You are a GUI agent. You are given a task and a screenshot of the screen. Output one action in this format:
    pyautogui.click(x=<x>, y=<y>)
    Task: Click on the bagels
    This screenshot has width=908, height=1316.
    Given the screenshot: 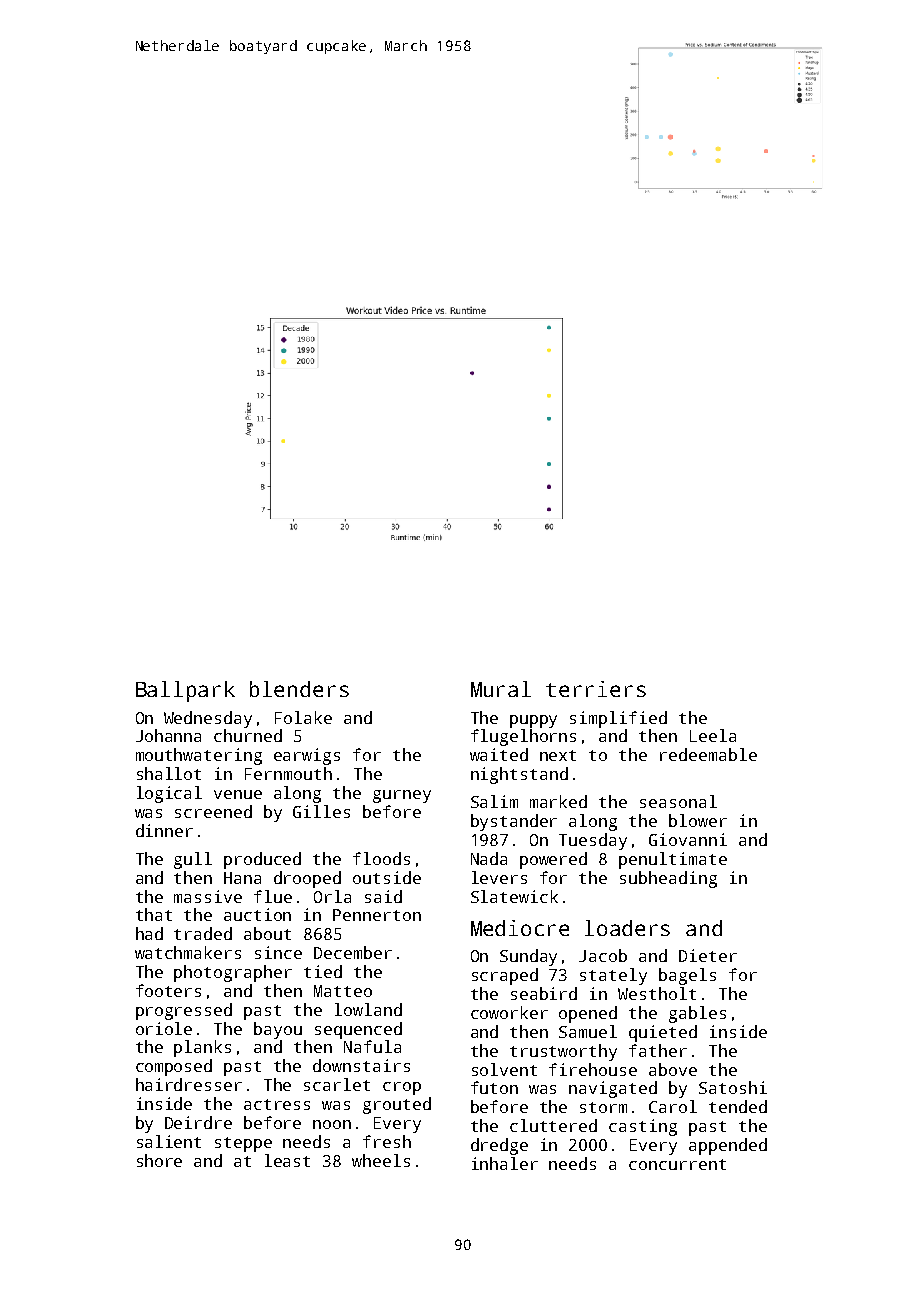 What is the action you would take?
    pyautogui.click(x=687, y=976)
